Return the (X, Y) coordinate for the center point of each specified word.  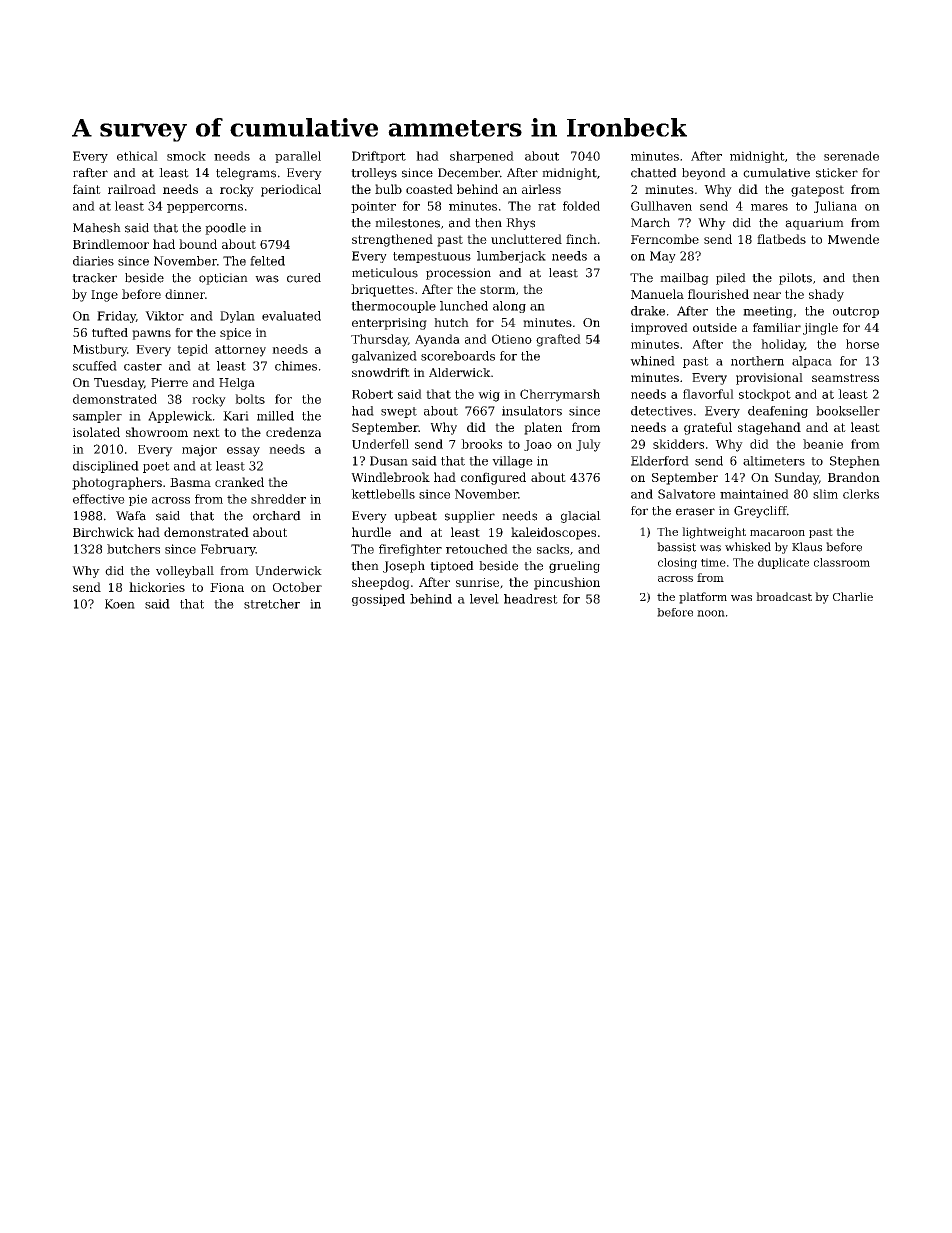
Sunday (797, 478)
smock (186, 156)
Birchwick (103, 532)
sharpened (482, 157)
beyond (704, 174)
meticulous (385, 273)
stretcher (272, 604)
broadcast (784, 596)
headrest (531, 599)
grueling (574, 567)
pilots (795, 279)
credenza (293, 432)
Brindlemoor (111, 244)
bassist (676, 547)
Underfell (380, 444)
